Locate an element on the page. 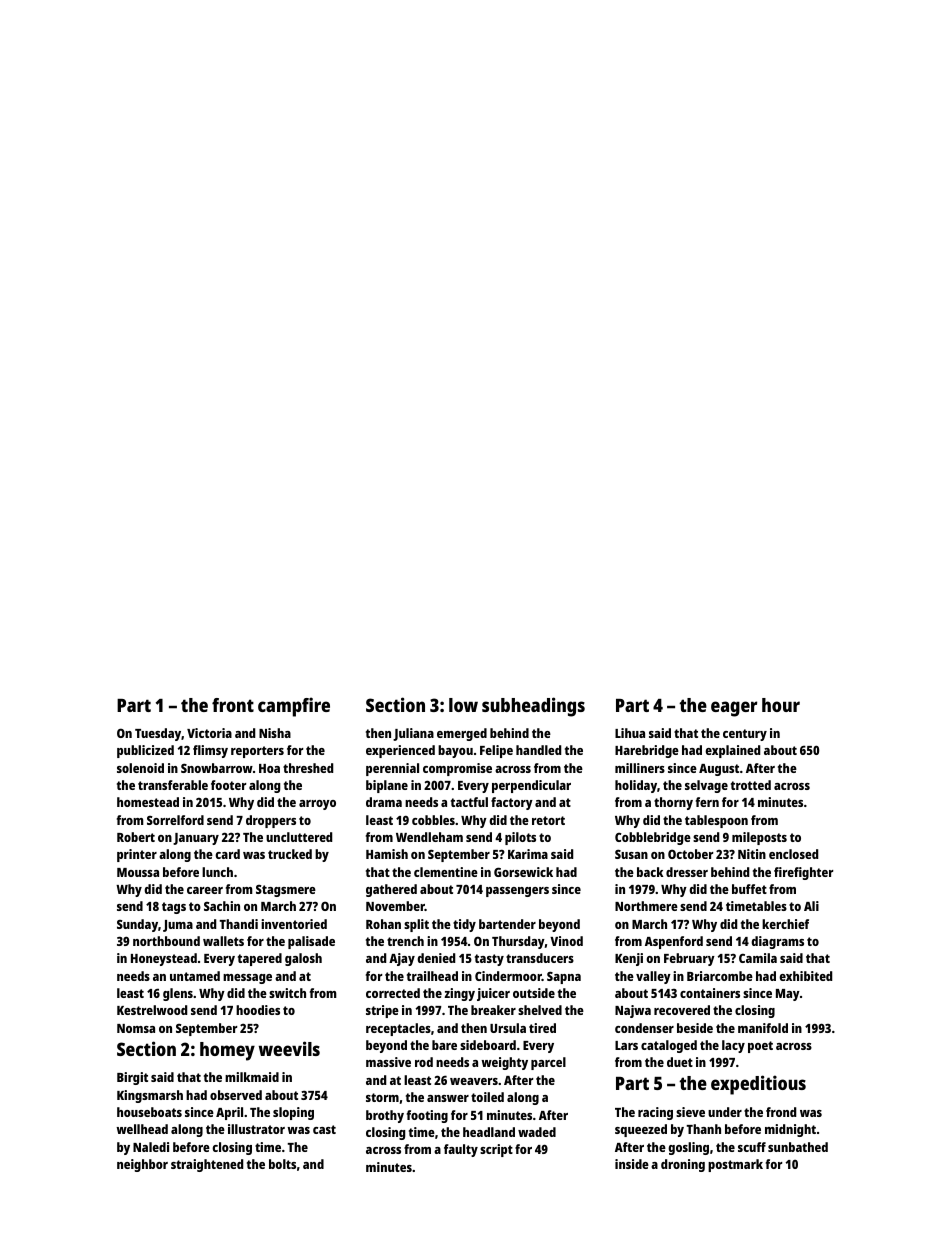 This document has width=952, height=1233. straightened is located at coordinates (207, 1165).
